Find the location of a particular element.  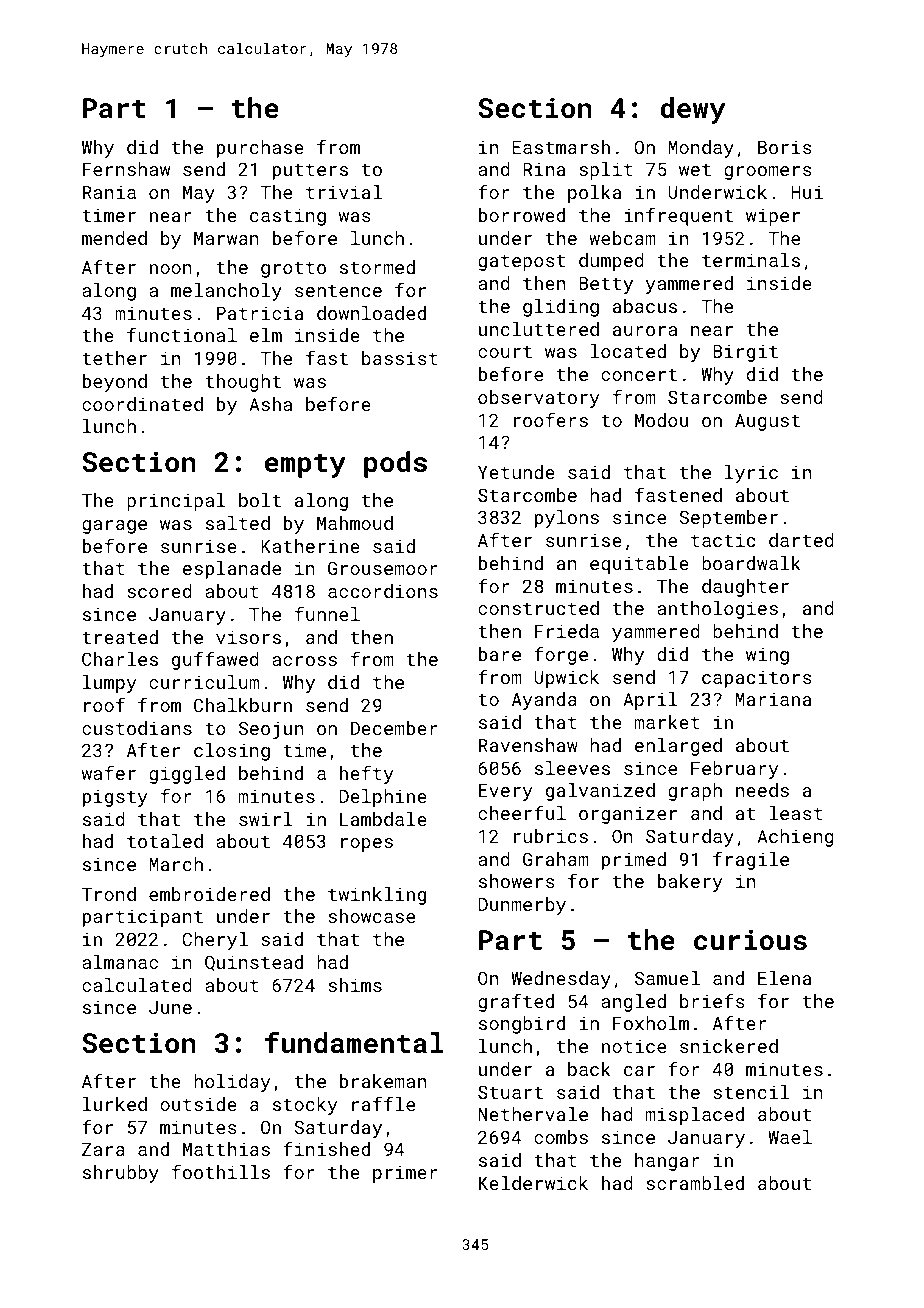

Modou is located at coordinates (661, 420).
